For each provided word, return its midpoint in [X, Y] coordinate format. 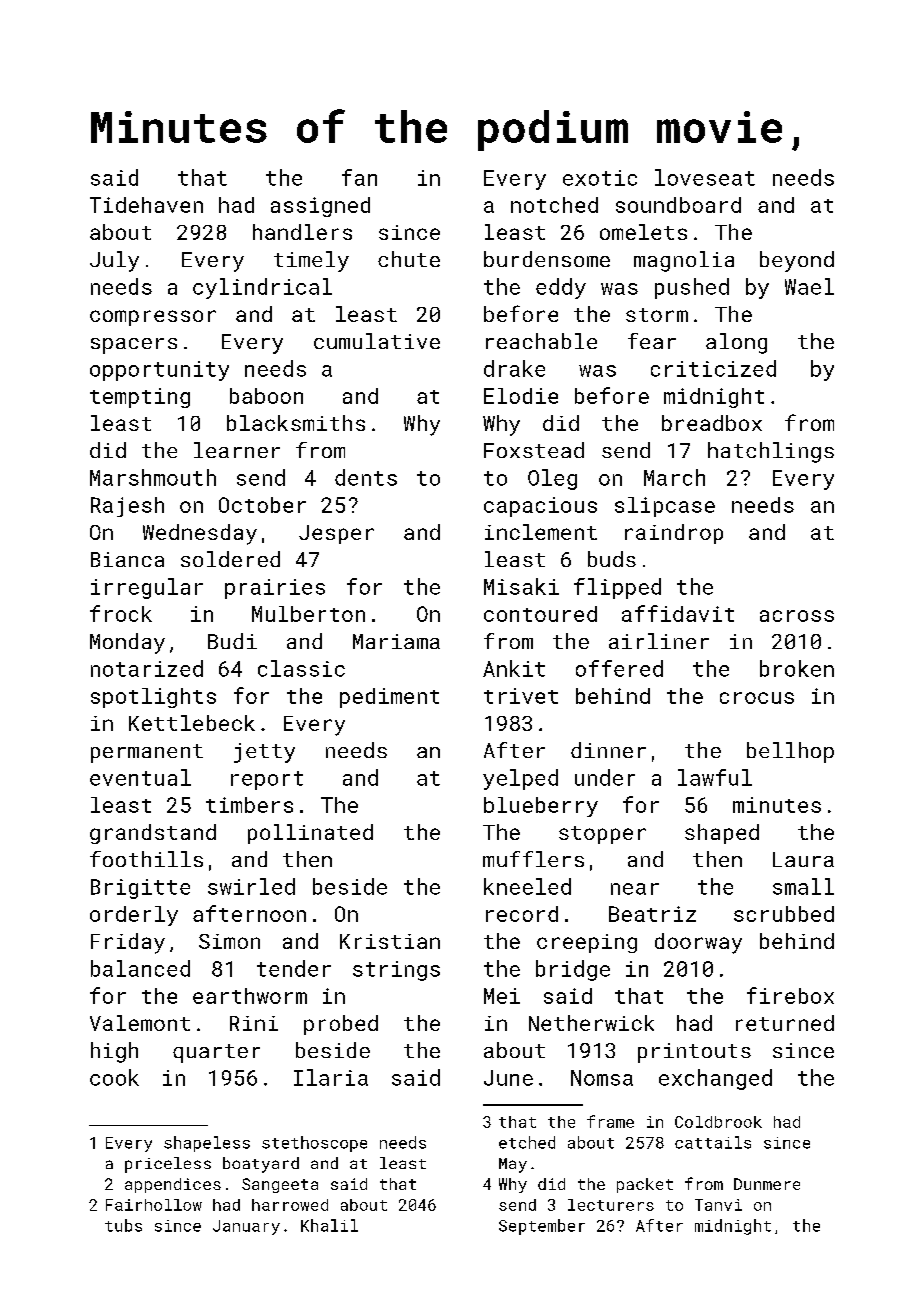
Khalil [329, 1225]
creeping [587, 943]
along [736, 343]
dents [366, 477]
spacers [134, 346]
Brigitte [140, 889]
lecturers [611, 1205]
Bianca [127, 559]
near [635, 889]
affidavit [678, 613]
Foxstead [534, 450]
